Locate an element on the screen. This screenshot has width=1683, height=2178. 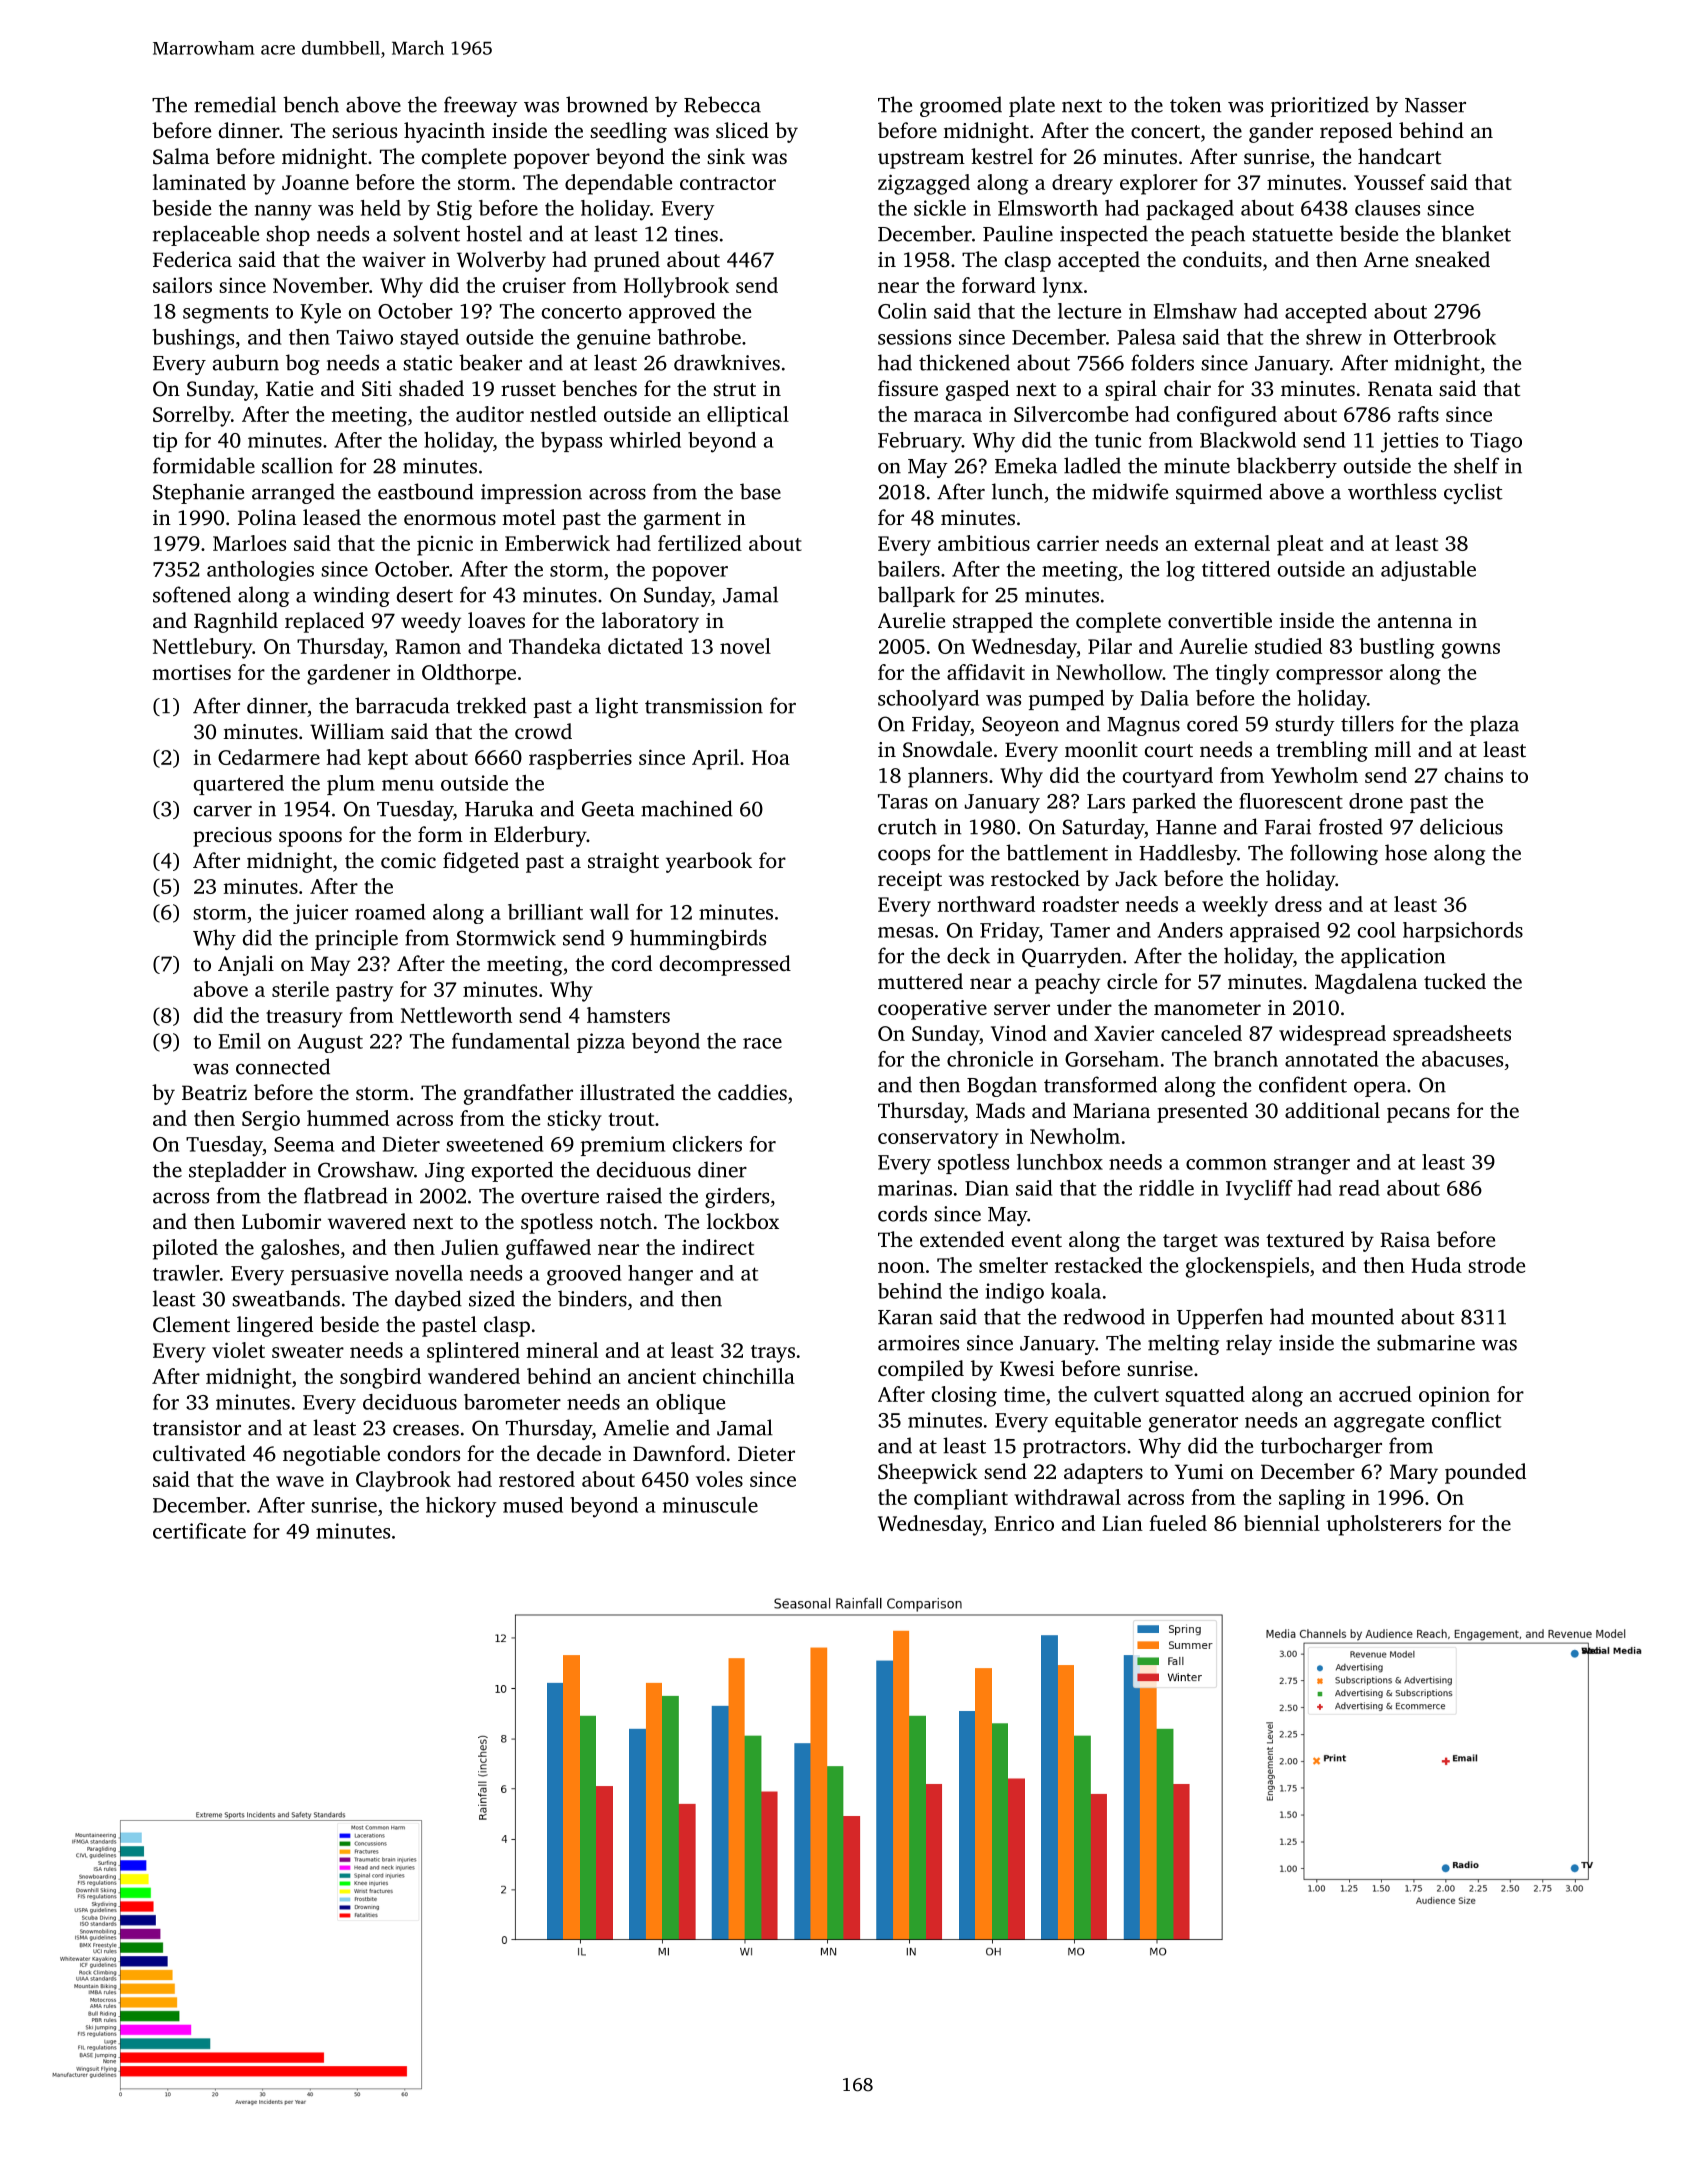
conservatory is located at coordinates (938, 1140).
